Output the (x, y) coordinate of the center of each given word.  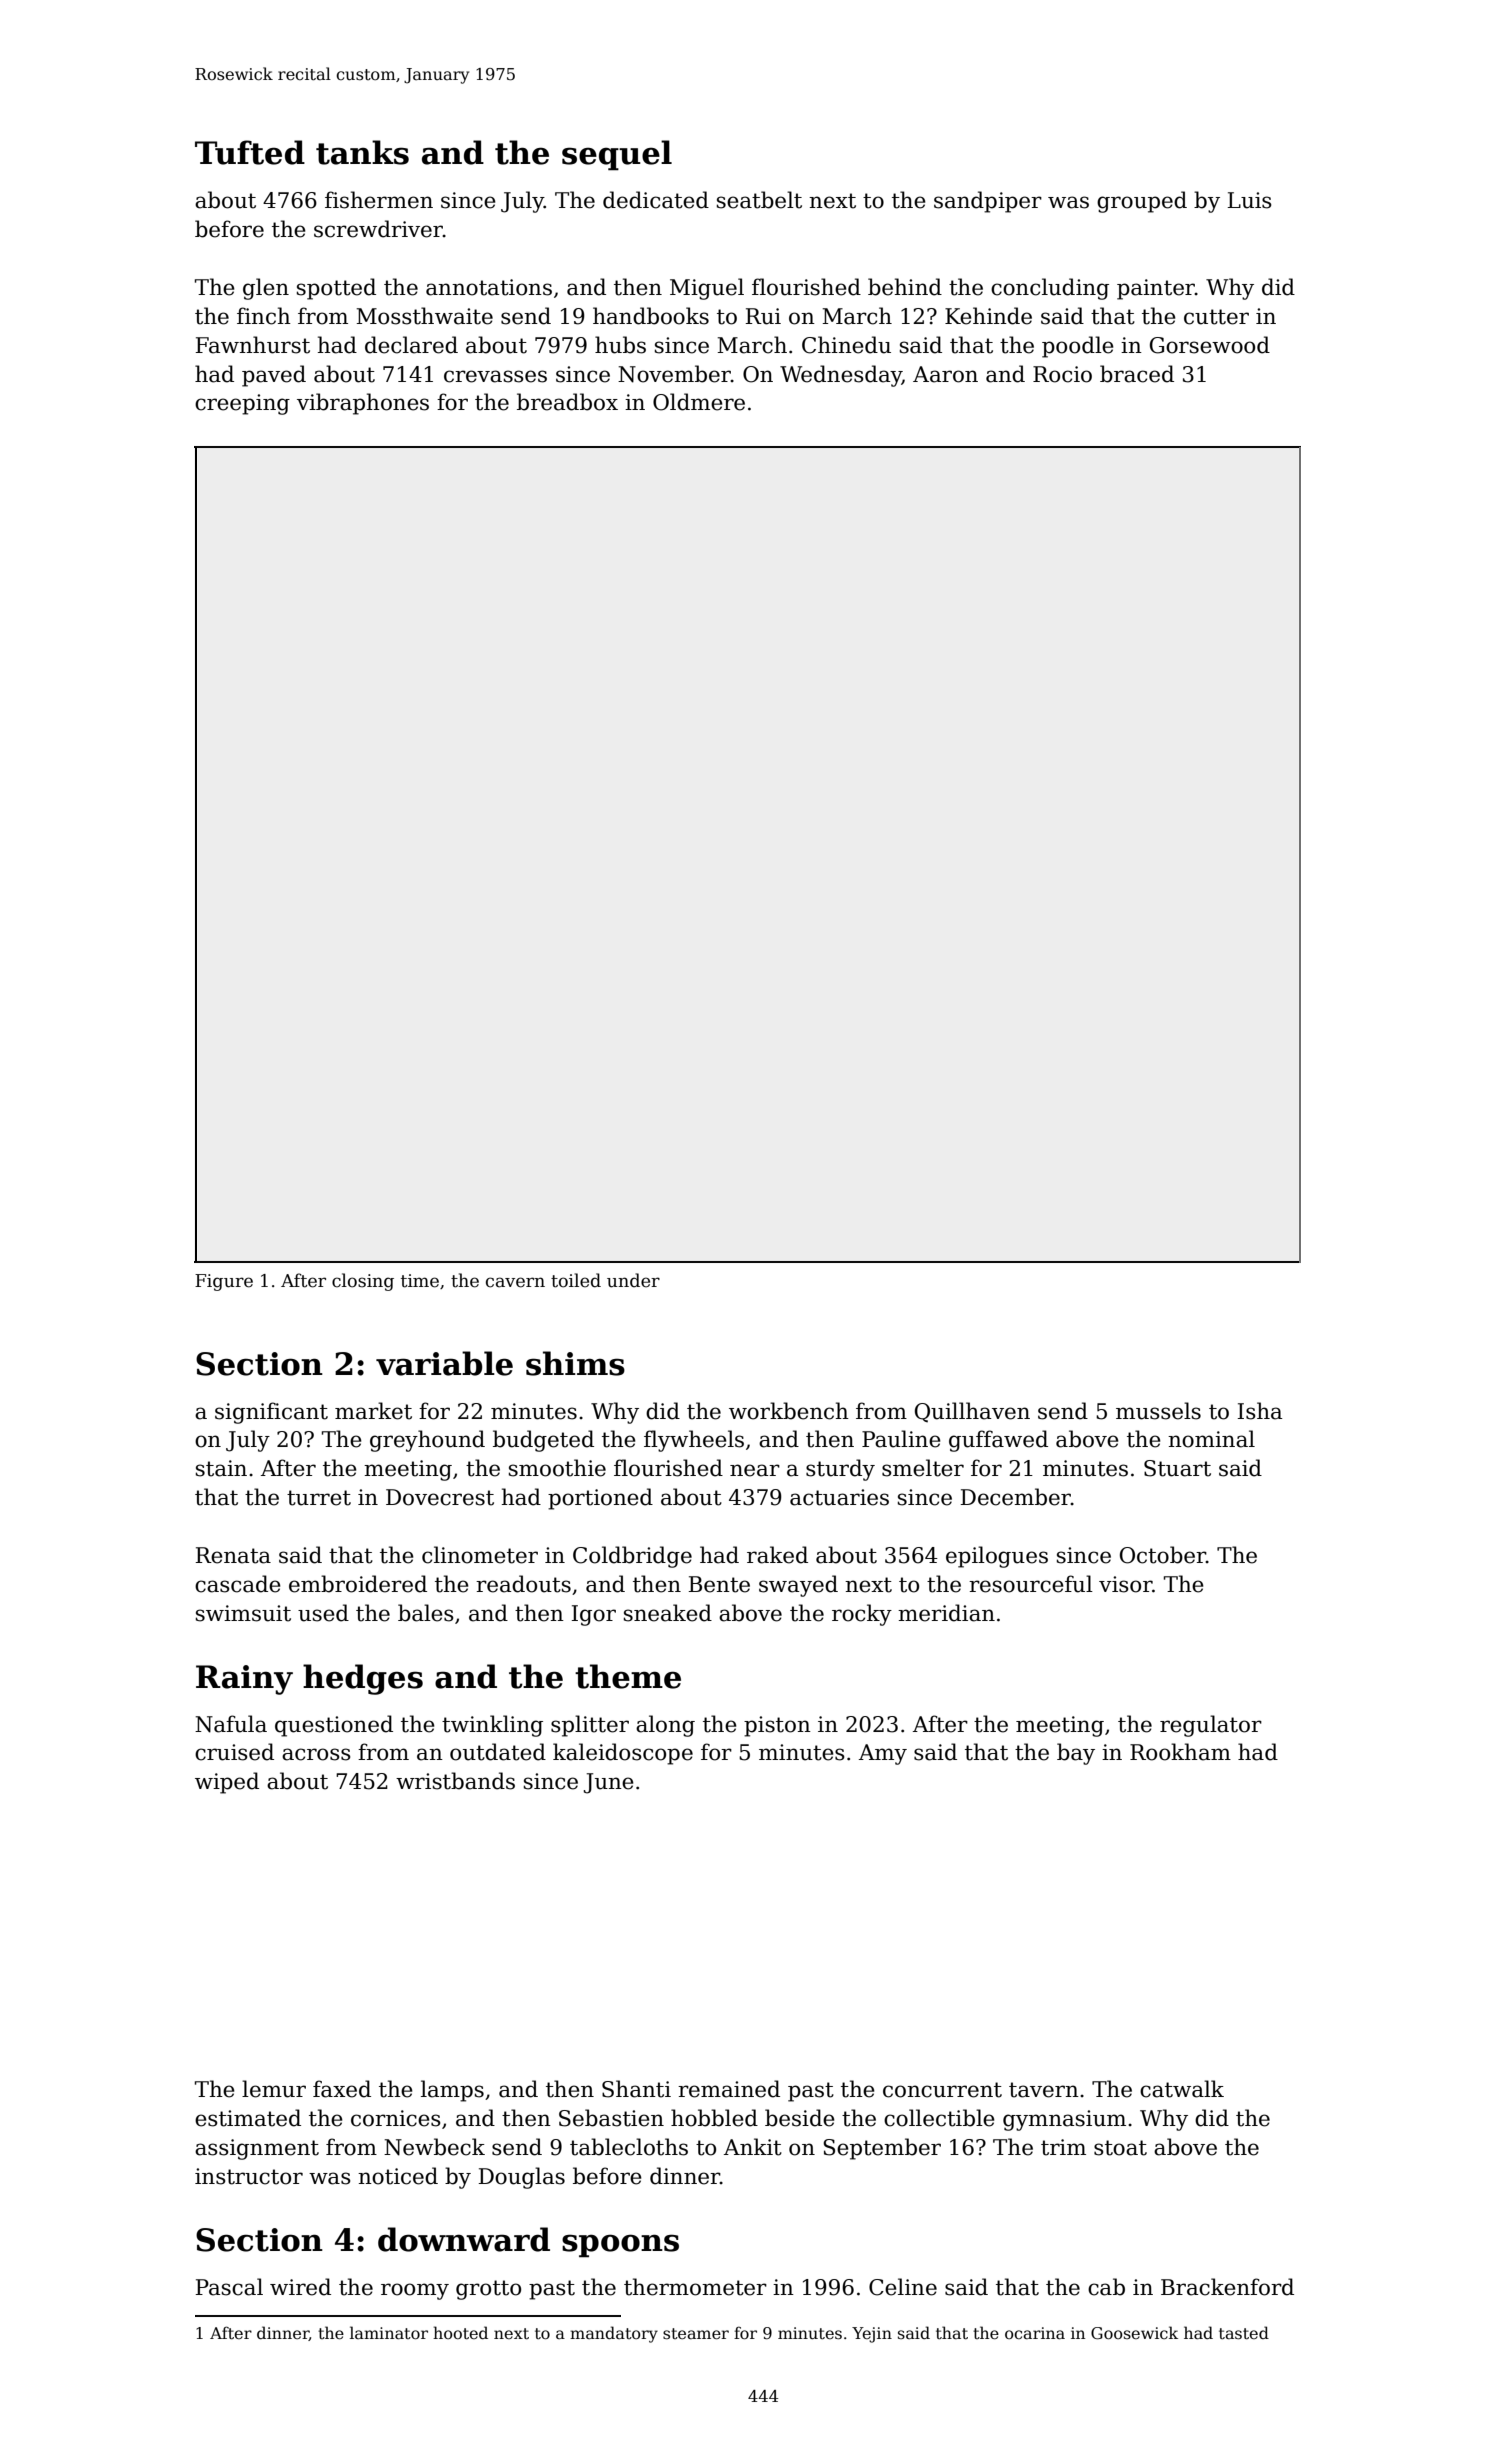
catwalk (1182, 2089)
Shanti (636, 2089)
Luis (1250, 200)
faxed (342, 2089)
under (633, 1280)
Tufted (250, 152)
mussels (1158, 1411)
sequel (617, 155)
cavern (515, 1282)
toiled (576, 1280)
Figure (224, 1282)
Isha (1260, 1411)
